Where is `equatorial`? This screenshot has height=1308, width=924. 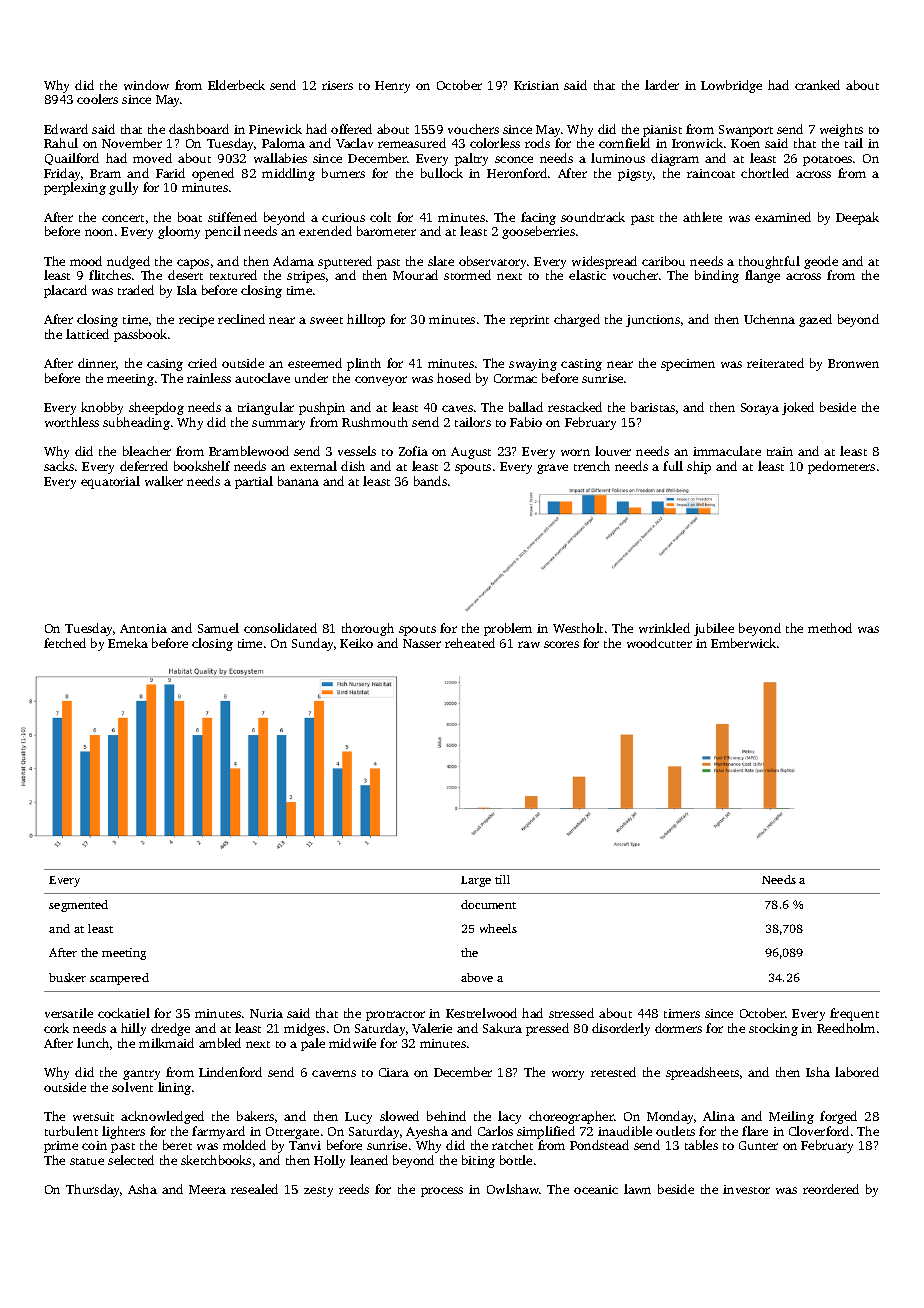
equatorial is located at coordinates (110, 482).
